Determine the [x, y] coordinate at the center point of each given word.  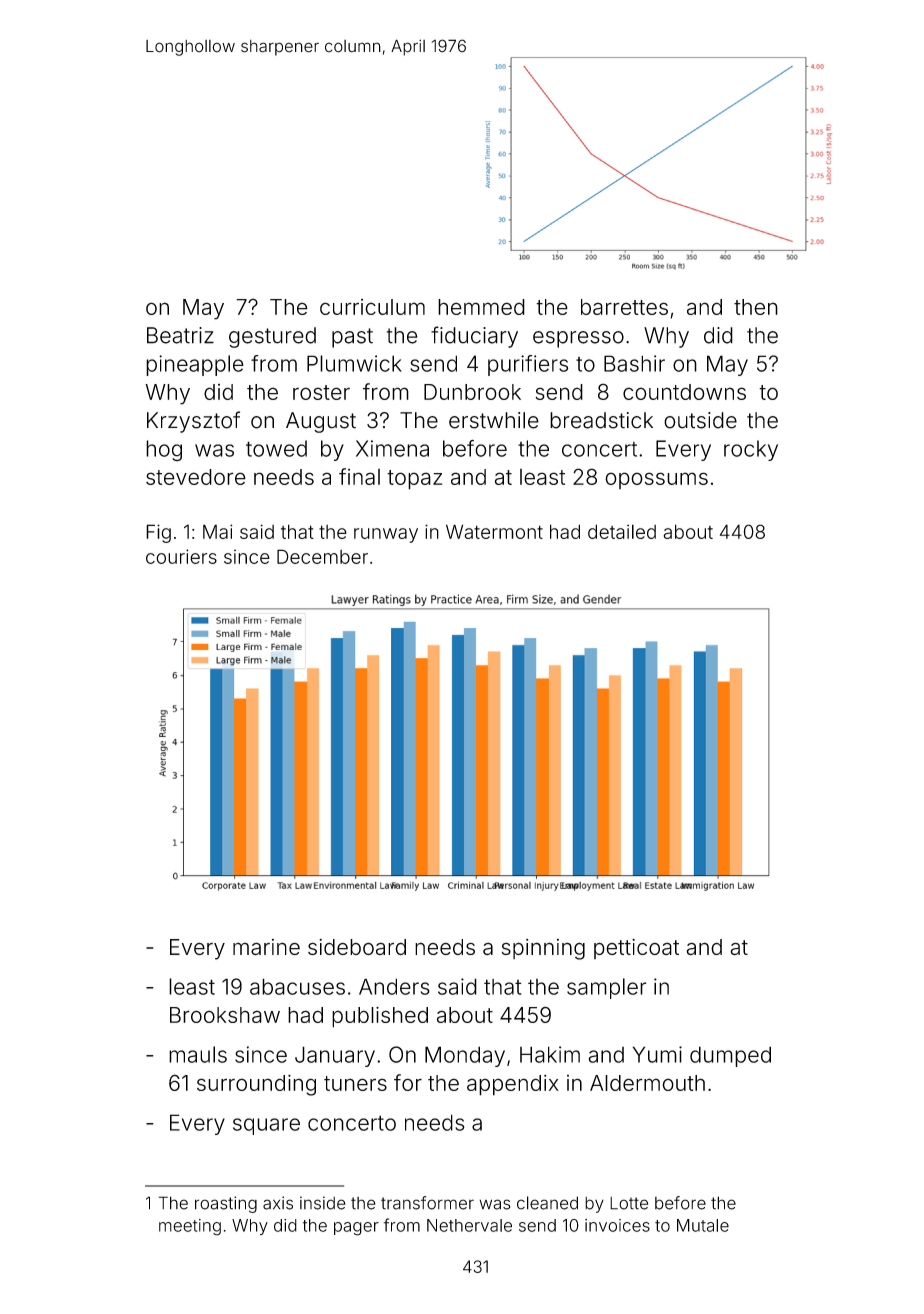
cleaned [547, 1203]
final [359, 476]
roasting [226, 1204]
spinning [543, 949]
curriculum [372, 307]
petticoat [636, 949]
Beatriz [180, 335]
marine [266, 947]
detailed [622, 531]
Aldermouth [647, 1083]
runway [386, 535]
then [756, 307]
